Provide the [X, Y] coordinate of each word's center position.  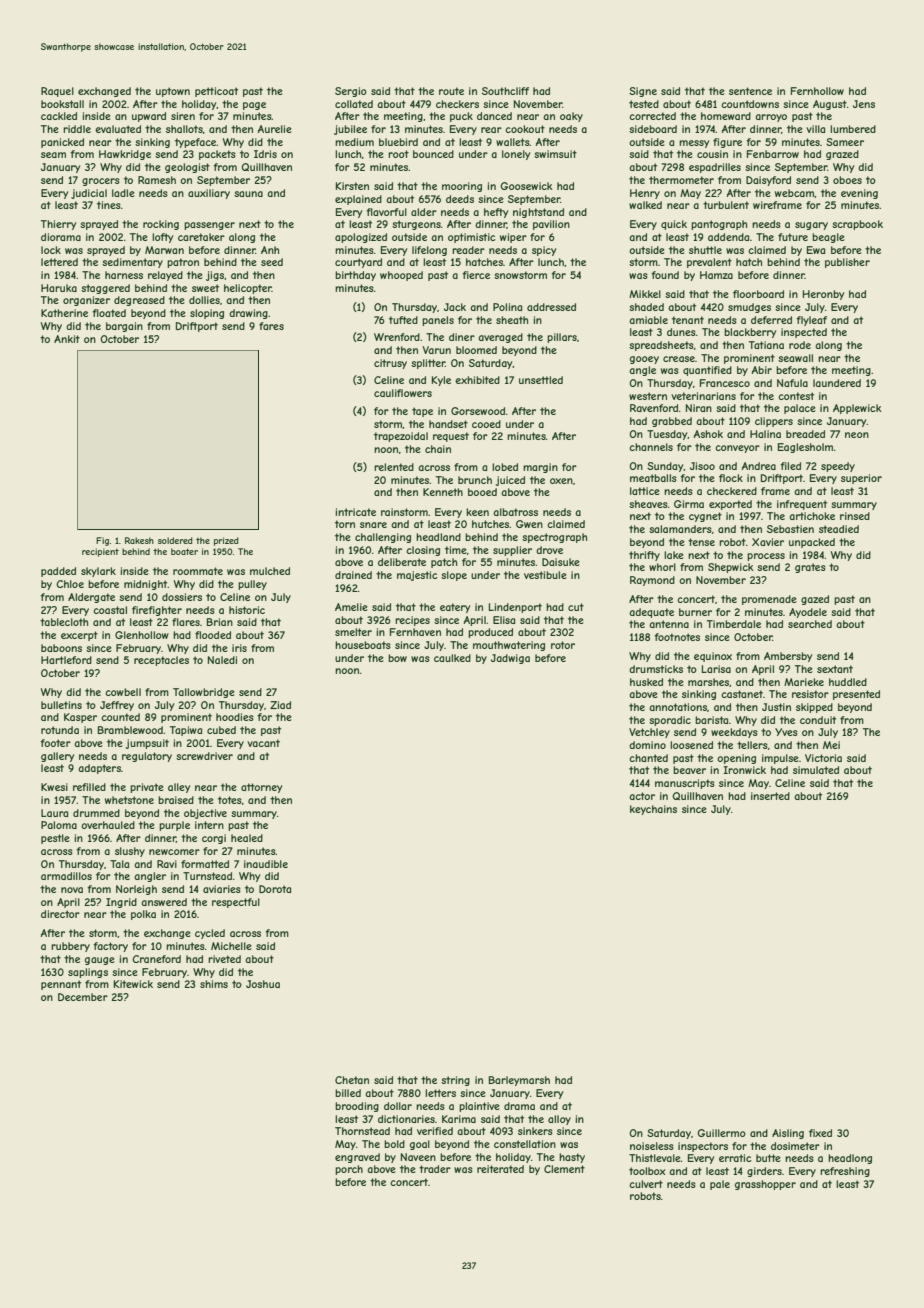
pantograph [719, 225]
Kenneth [443, 492]
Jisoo [702, 466]
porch [349, 1170]
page [254, 106]
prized [226, 541]
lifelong [429, 251]
